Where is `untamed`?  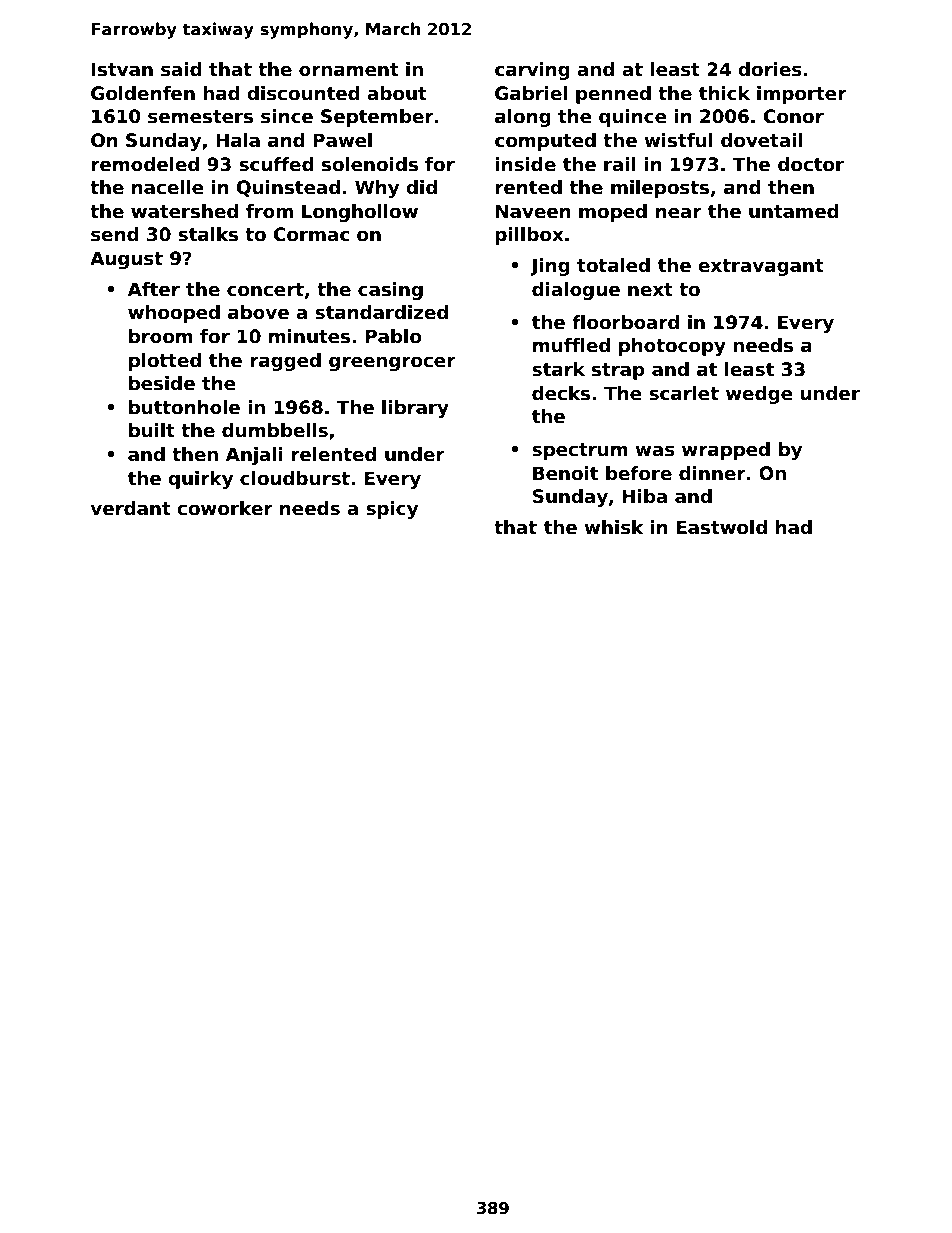 untamed is located at coordinates (794, 211).
